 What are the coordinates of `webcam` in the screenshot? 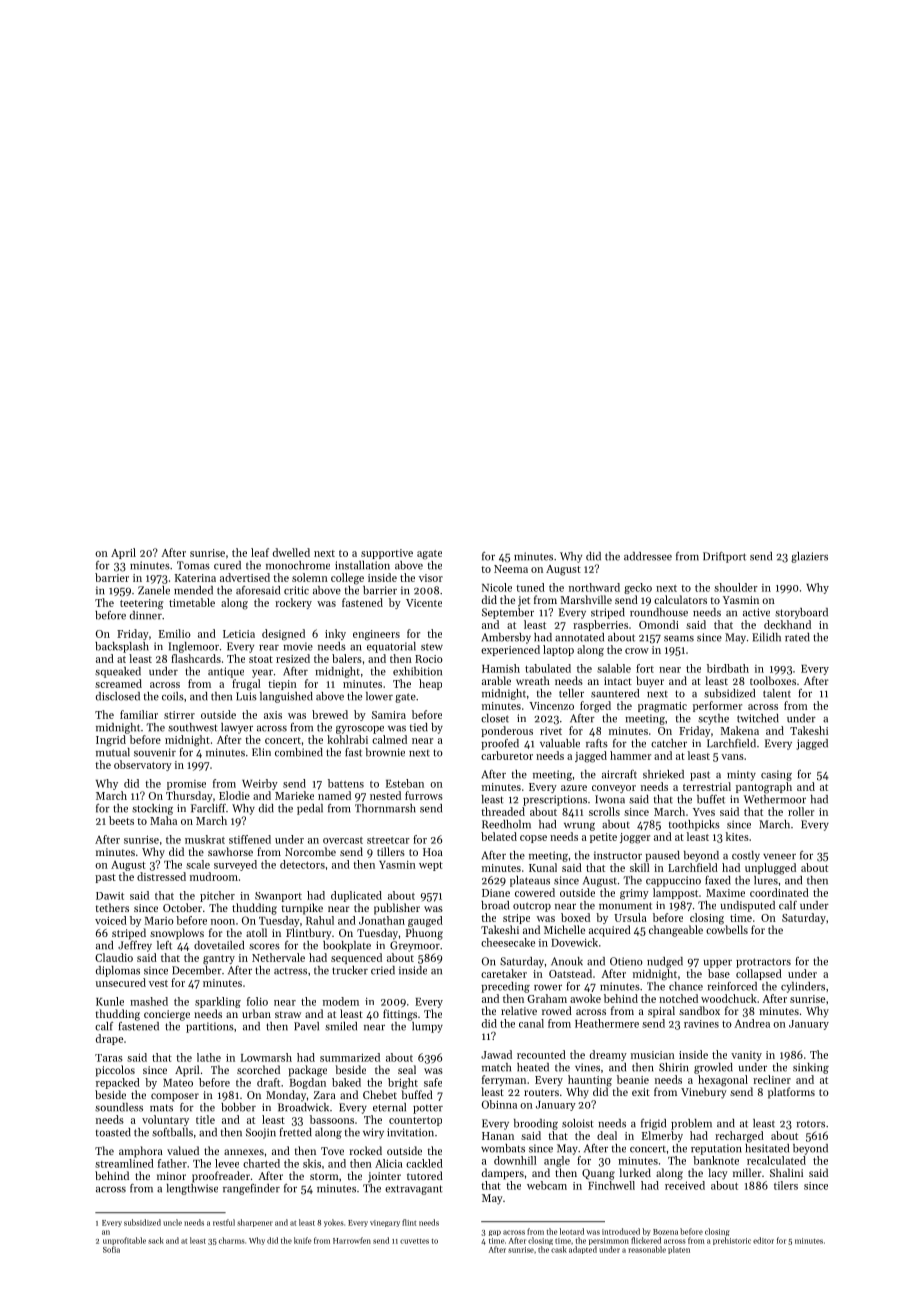 It's located at (547, 1185).
